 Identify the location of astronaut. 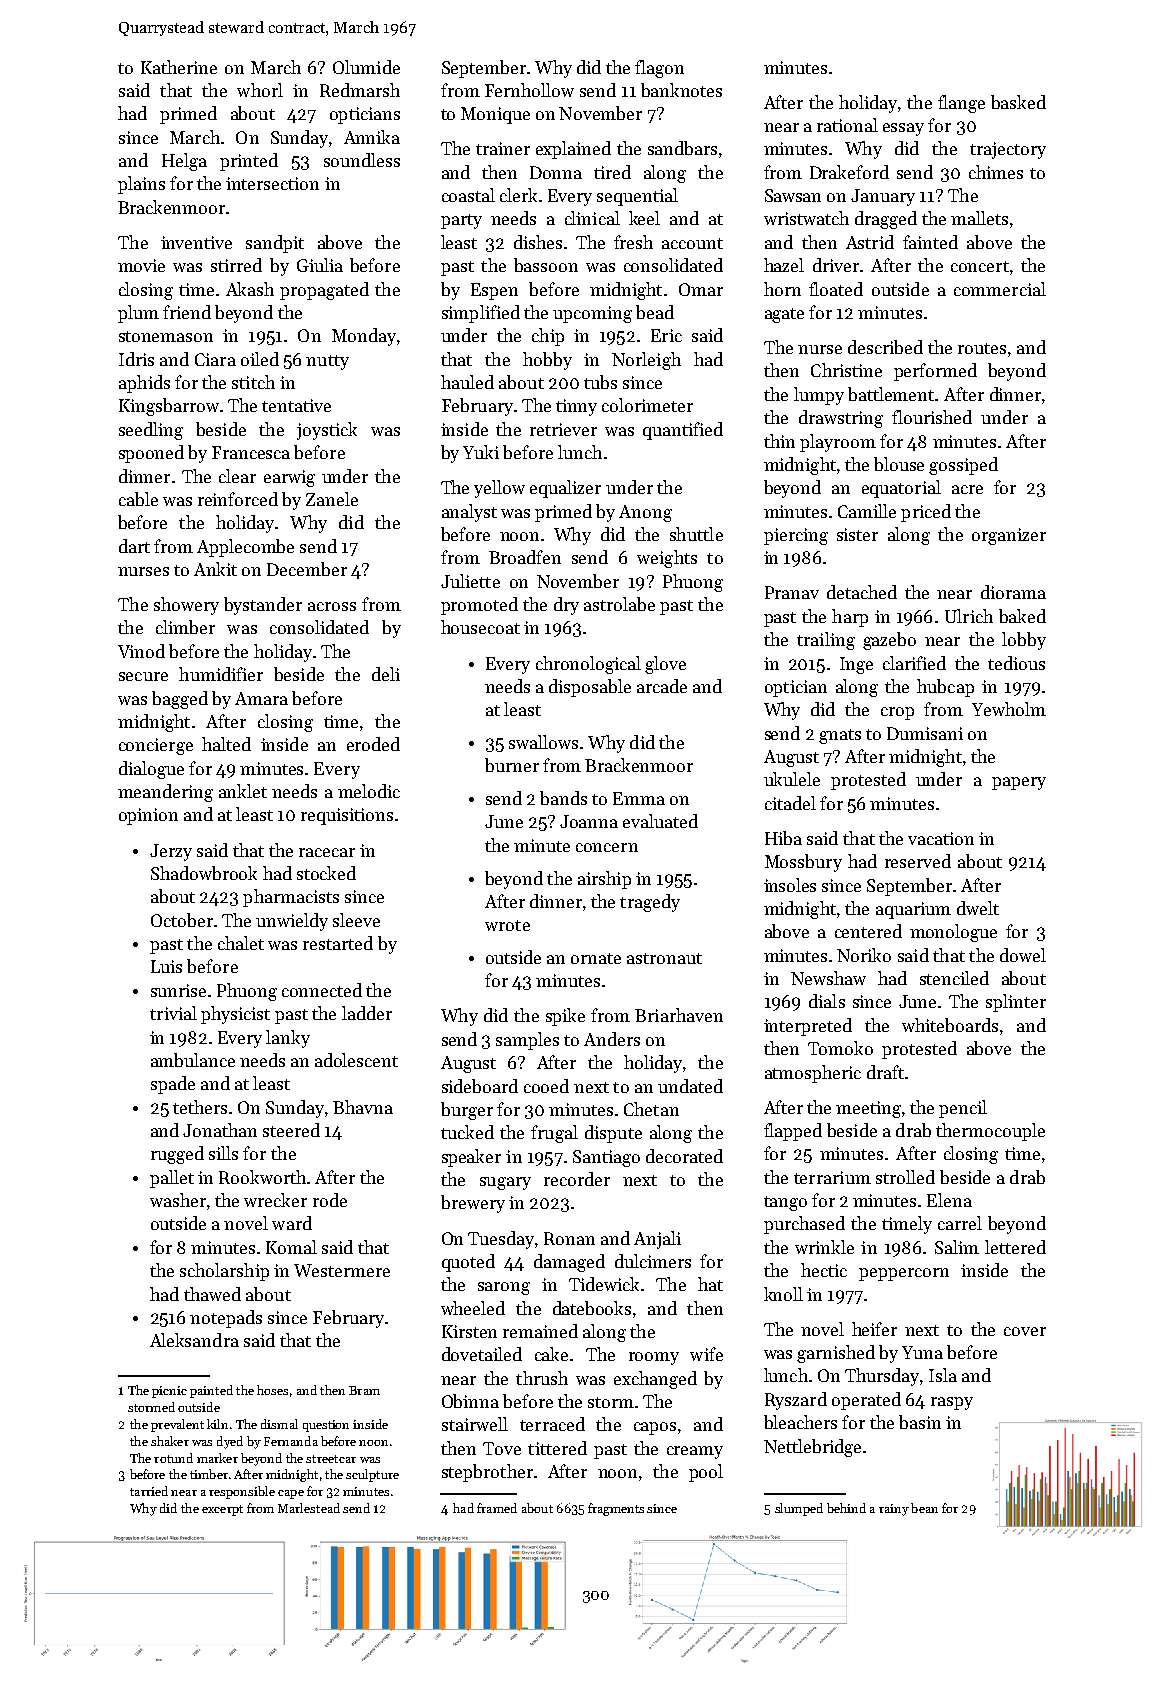
(664, 958).
